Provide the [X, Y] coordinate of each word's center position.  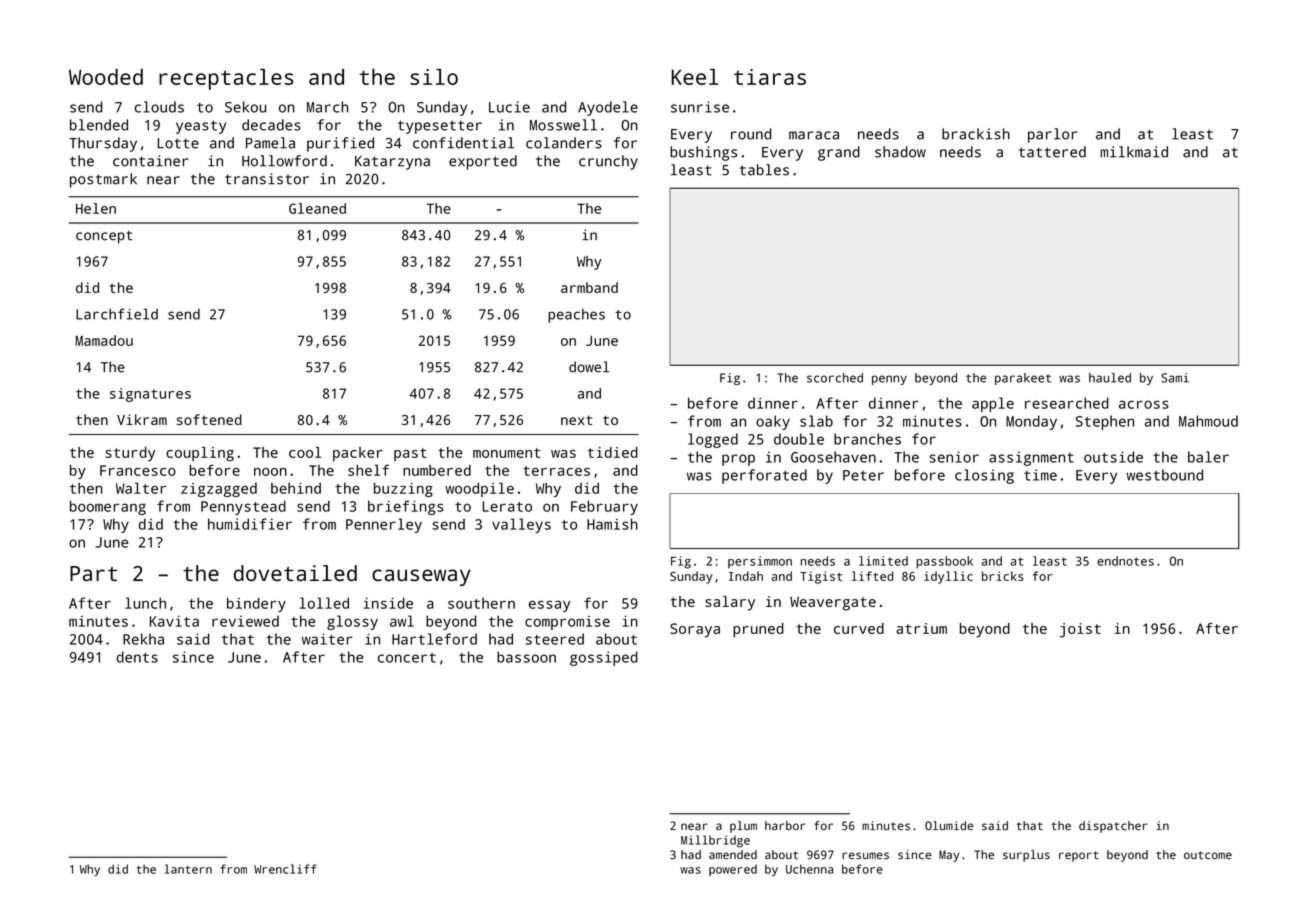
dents [137, 657]
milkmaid [1134, 152]
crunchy [608, 162]
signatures [150, 395]
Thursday [103, 144]
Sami [1175, 378]
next [576, 420]
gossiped [604, 658]
